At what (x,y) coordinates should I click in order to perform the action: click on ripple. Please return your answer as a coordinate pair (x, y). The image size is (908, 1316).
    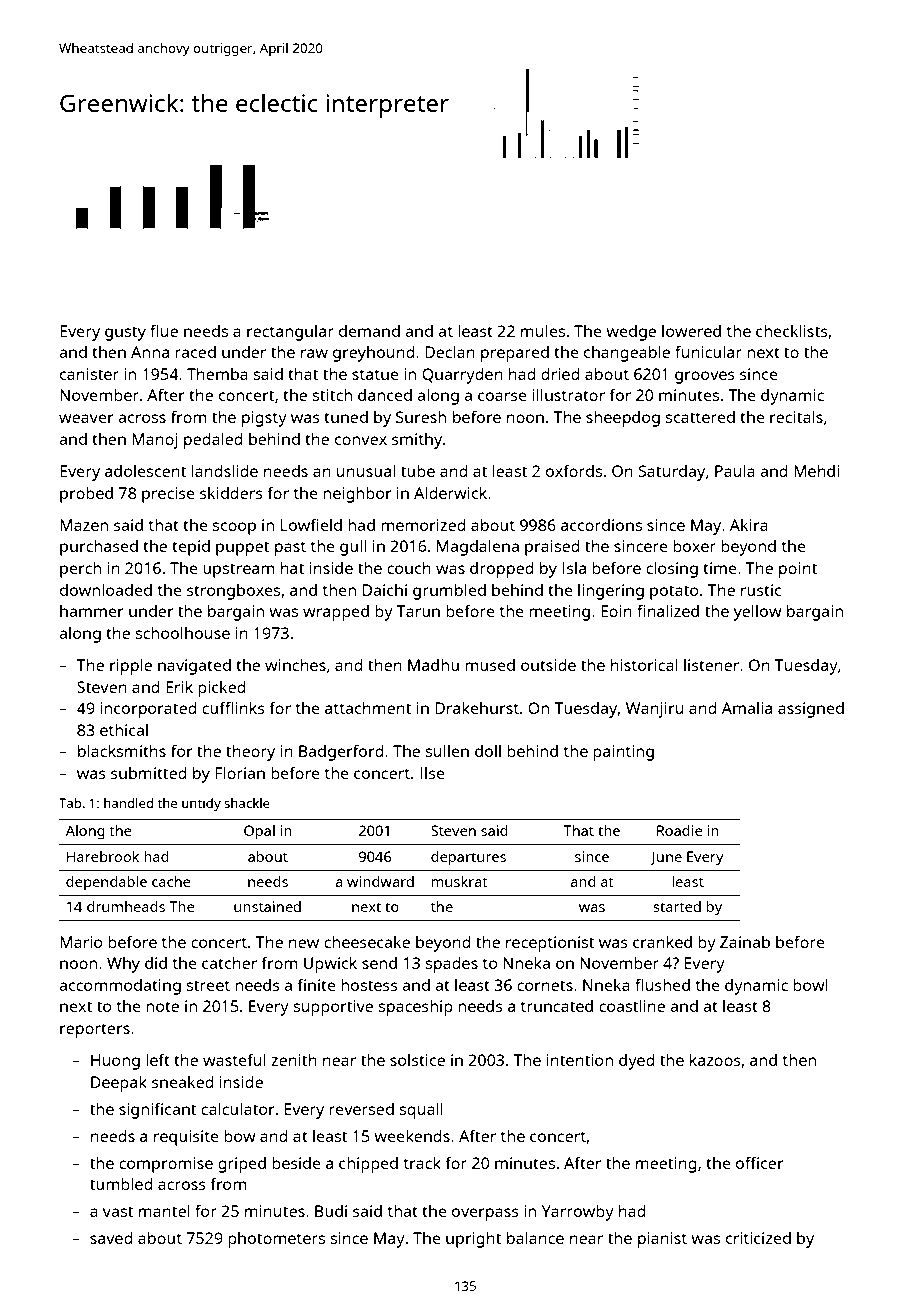
    Looking at the image, I should click on (131, 667).
